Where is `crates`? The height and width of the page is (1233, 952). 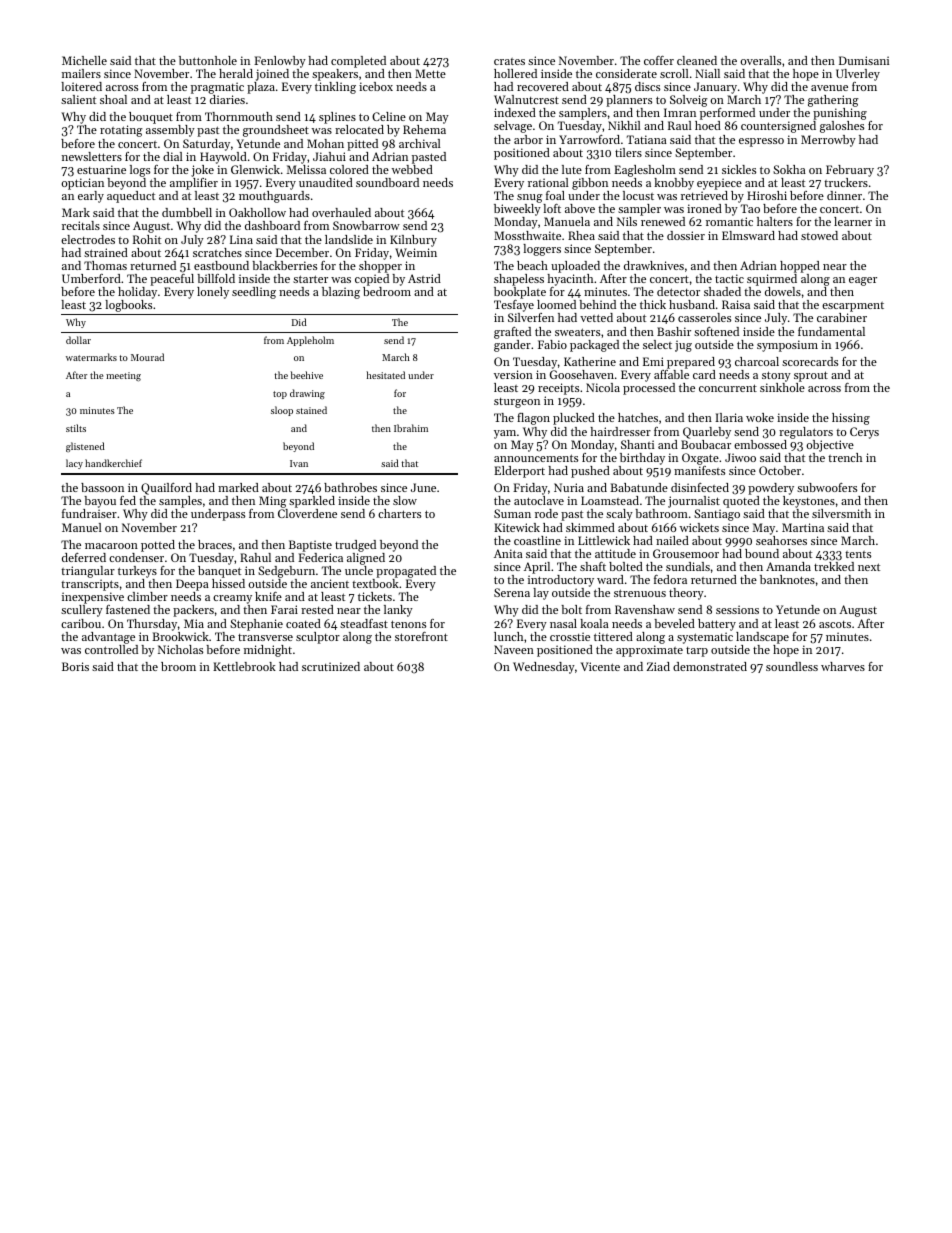
crates is located at coordinates (509, 61).
